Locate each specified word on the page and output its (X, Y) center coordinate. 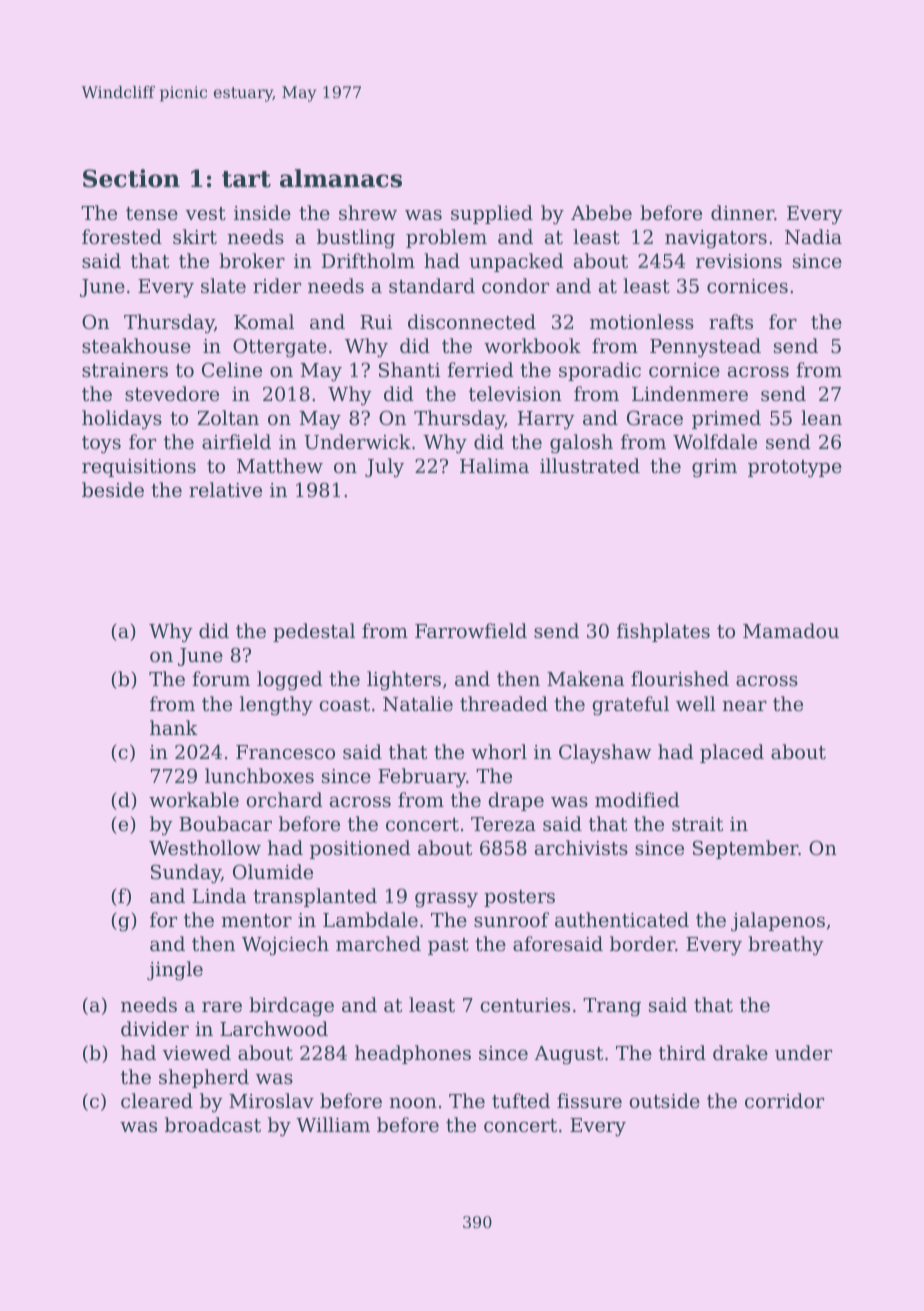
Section (131, 178)
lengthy (276, 706)
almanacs (341, 178)
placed (732, 753)
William (333, 1124)
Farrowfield (471, 630)
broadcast (213, 1124)
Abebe (601, 212)
